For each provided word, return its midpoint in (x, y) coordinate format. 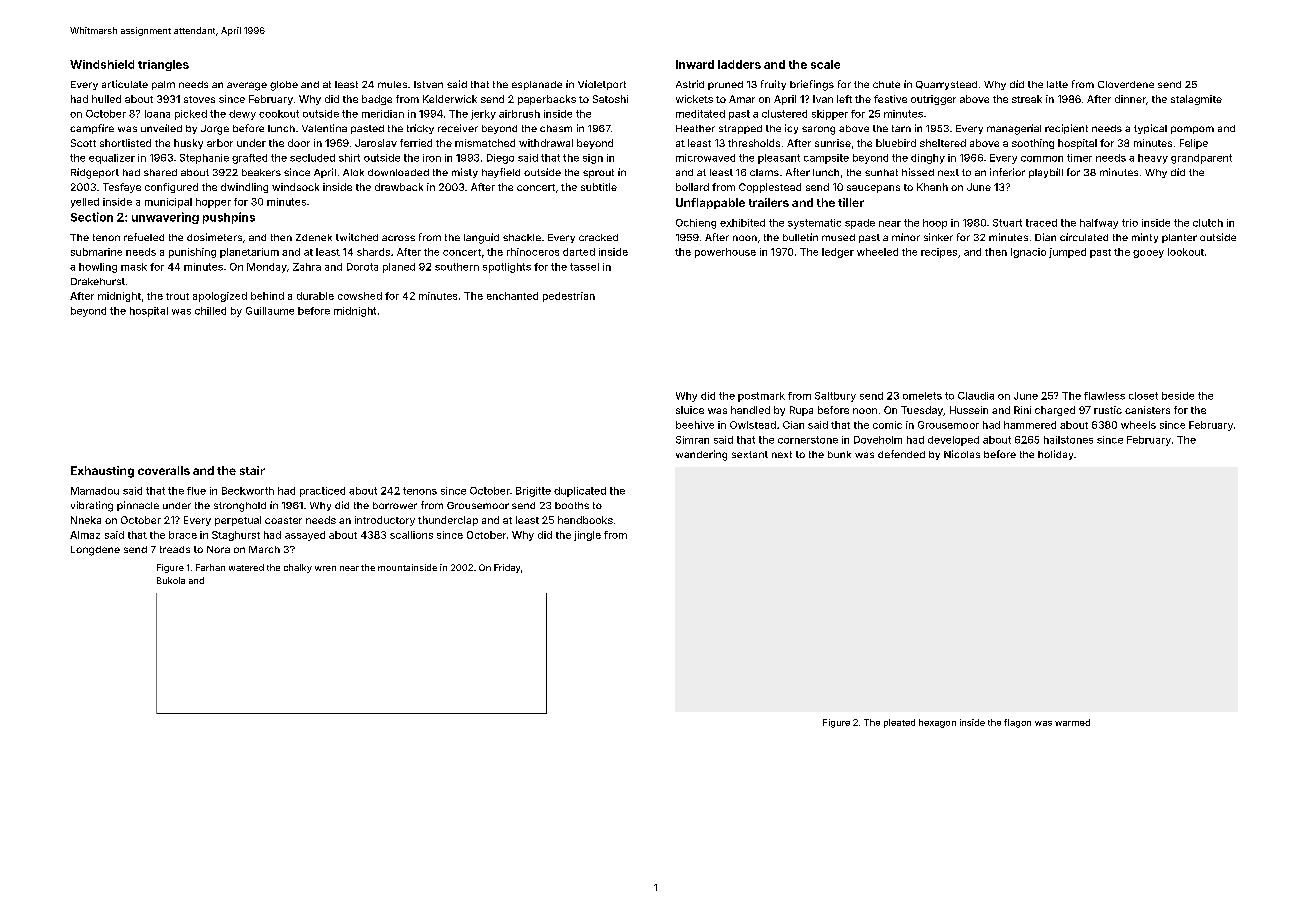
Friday (507, 568)
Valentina (324, 128)
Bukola (171, 580)
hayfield (501, 173)
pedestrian (569, 297)
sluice (690, 410)
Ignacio (1028, 253)
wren (325, 568)
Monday (267, 268)
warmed (1072, 722)
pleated (899, 723)
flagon (1017, 723)
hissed (918, 172)
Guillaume (270, 311)
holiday (1055, 455)
